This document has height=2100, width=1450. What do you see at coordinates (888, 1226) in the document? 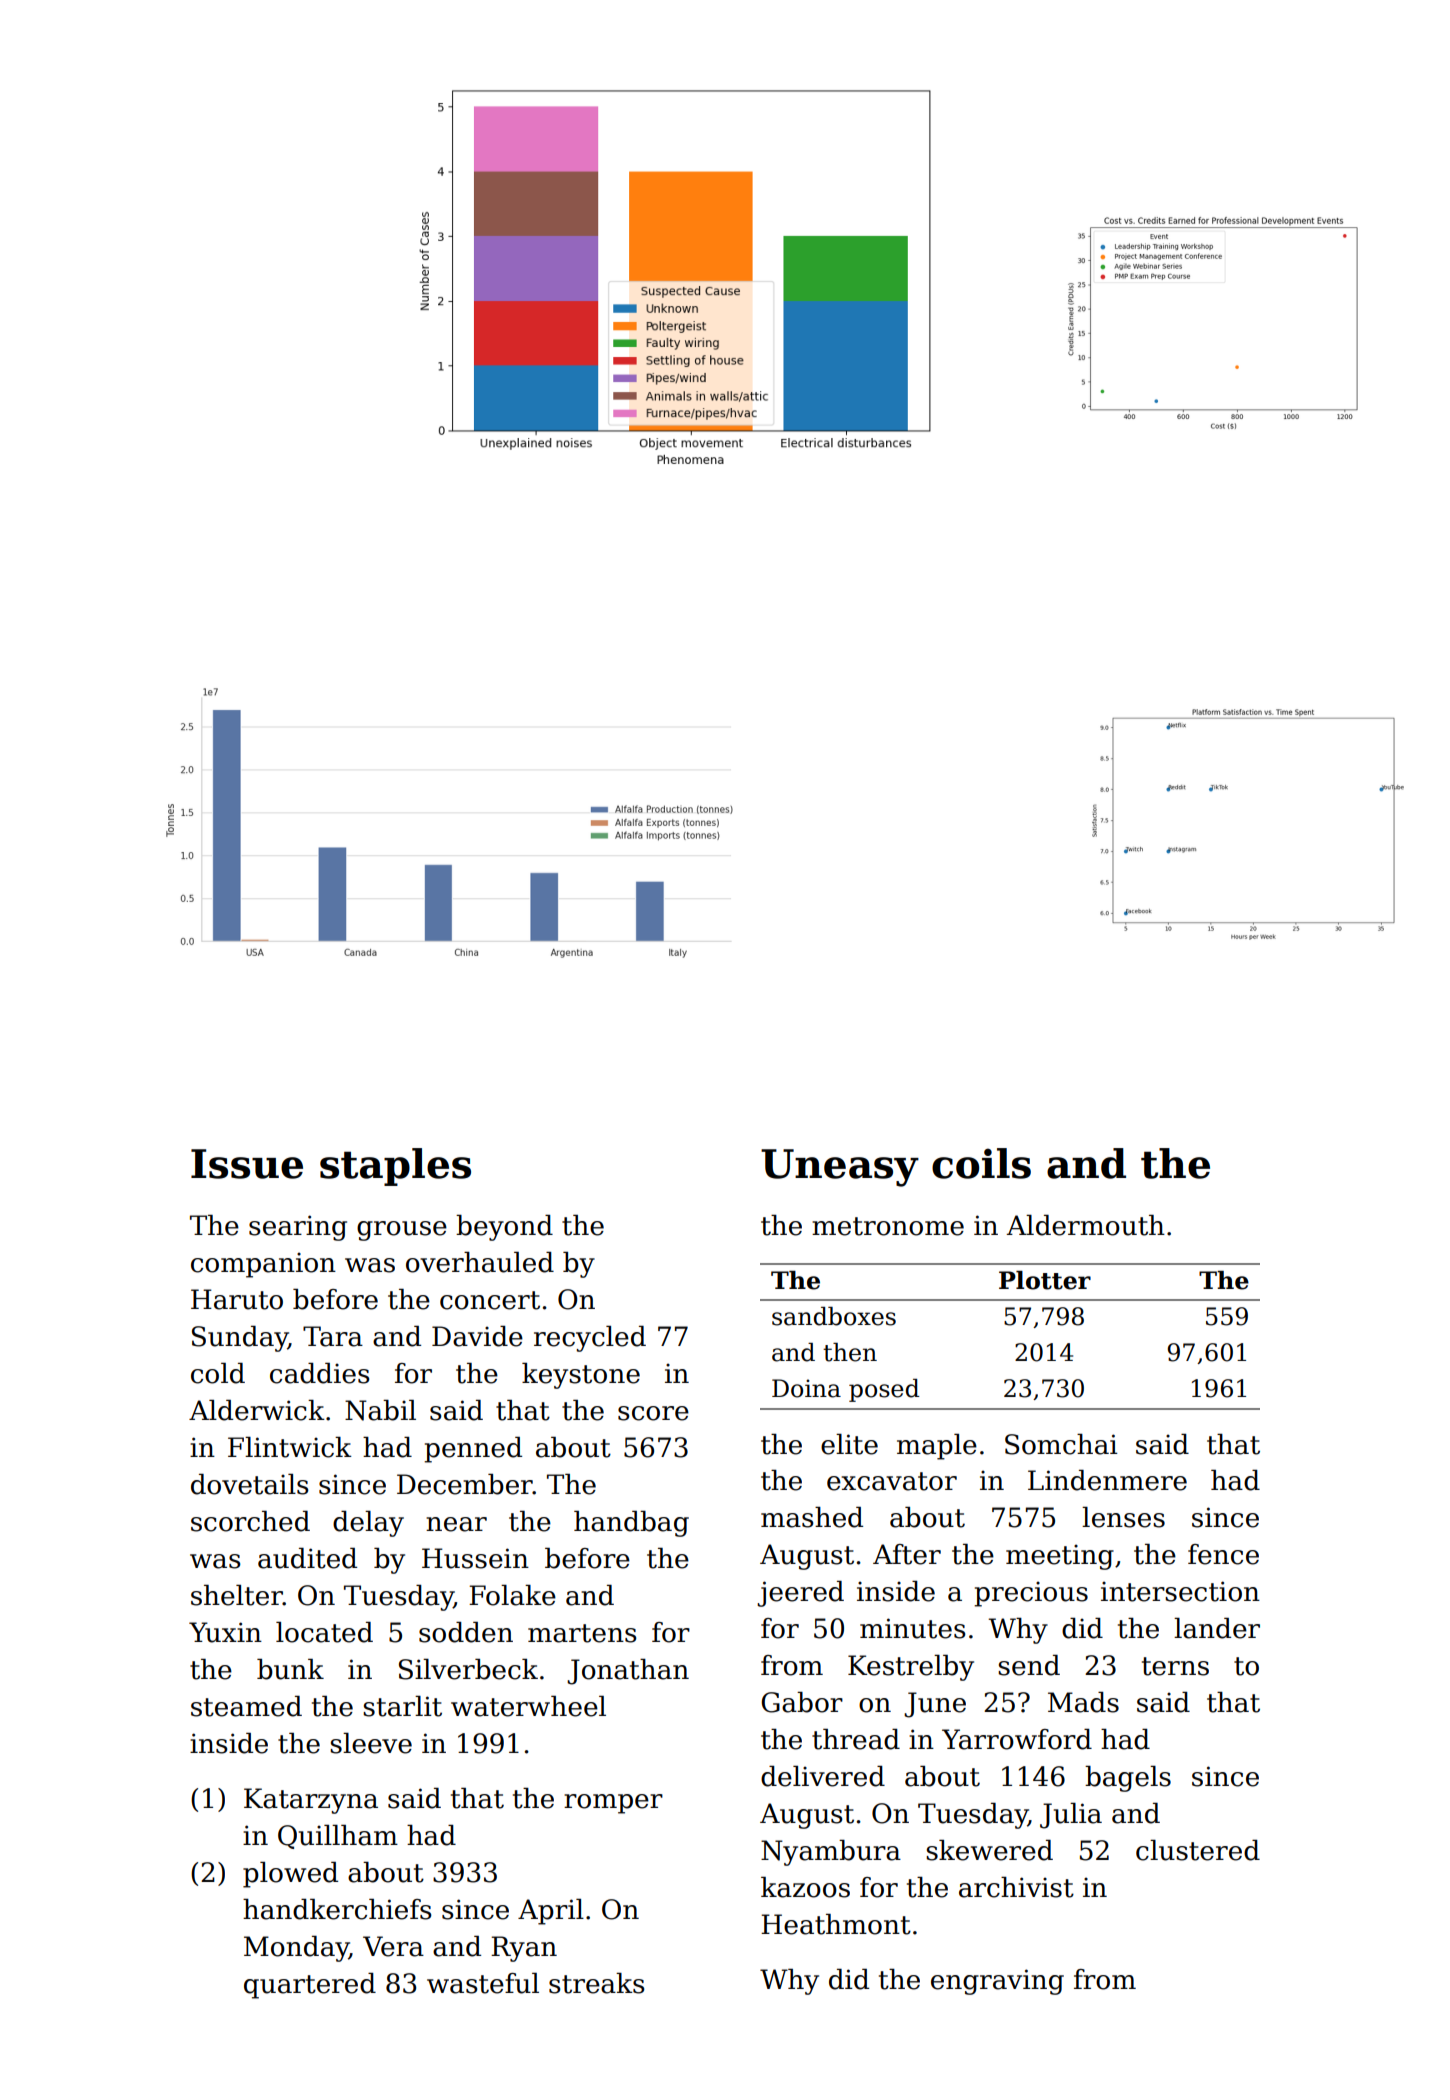
I see `metronome` at bounding box center [888, 1226].
